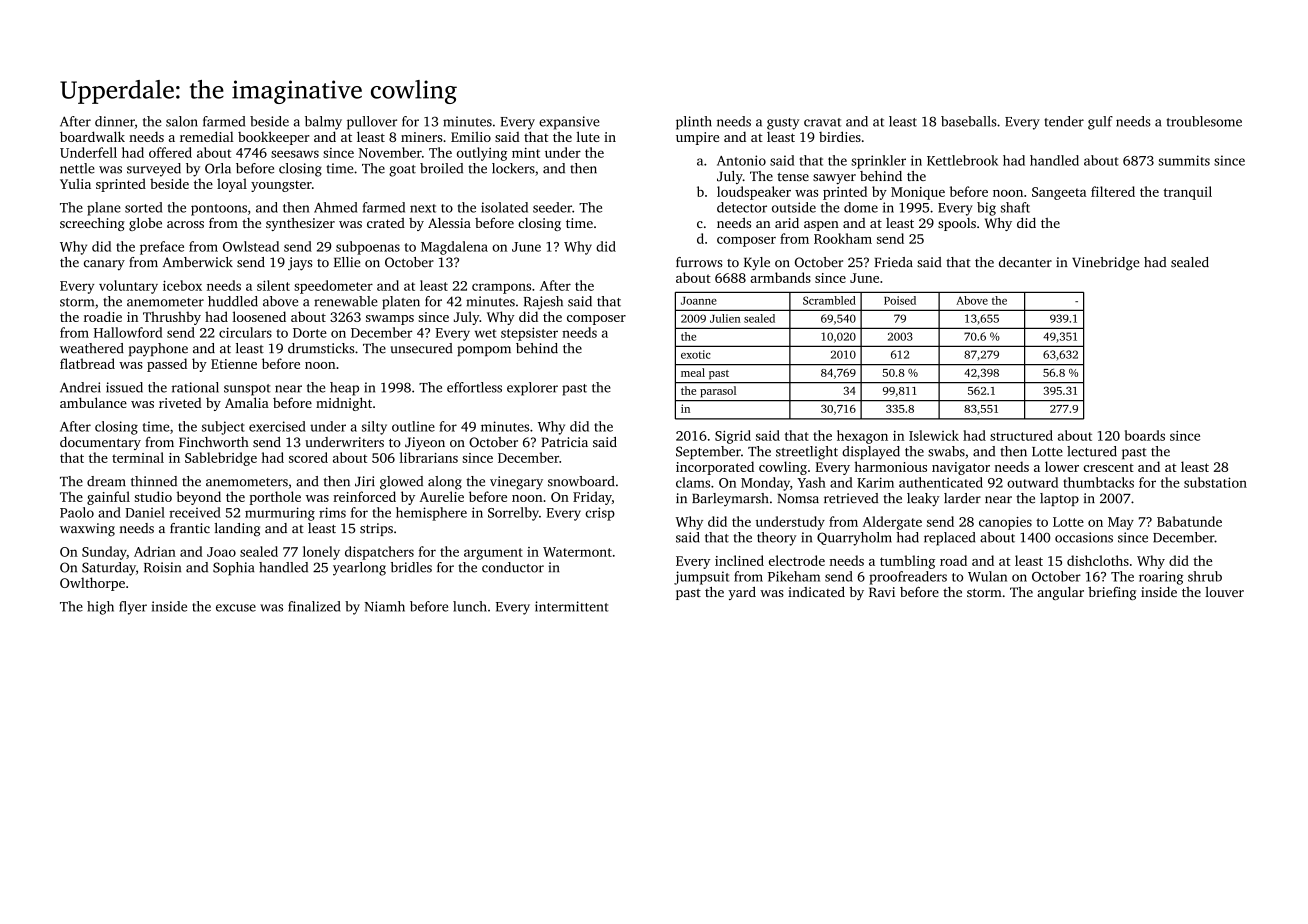 The image size is (1308, 924). What do you see at coordinates (1064, 121) in the page?
I see `tender` at bounding box center [1064, 121].
